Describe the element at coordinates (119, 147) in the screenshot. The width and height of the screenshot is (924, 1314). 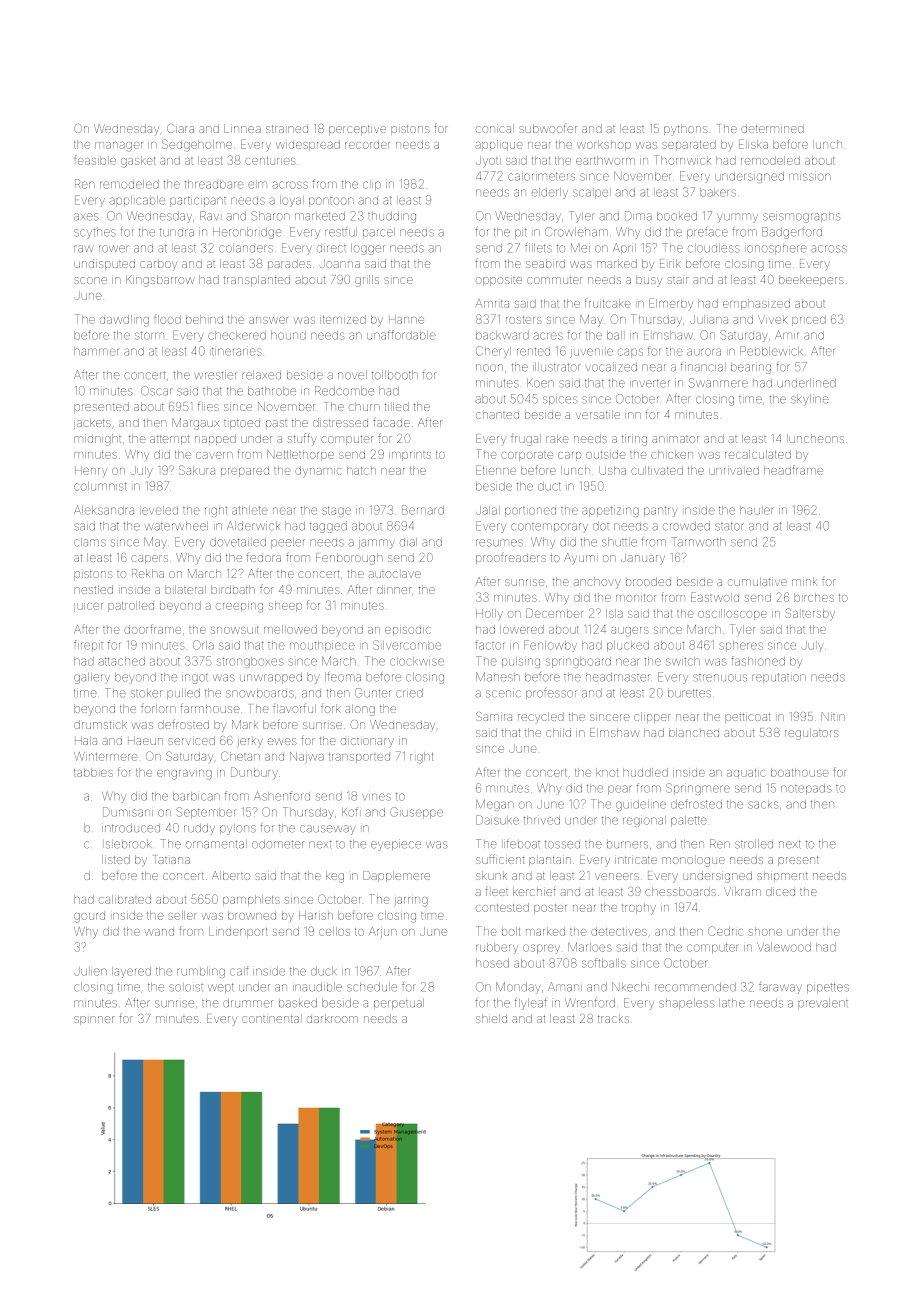
I see `manager` at that location.
